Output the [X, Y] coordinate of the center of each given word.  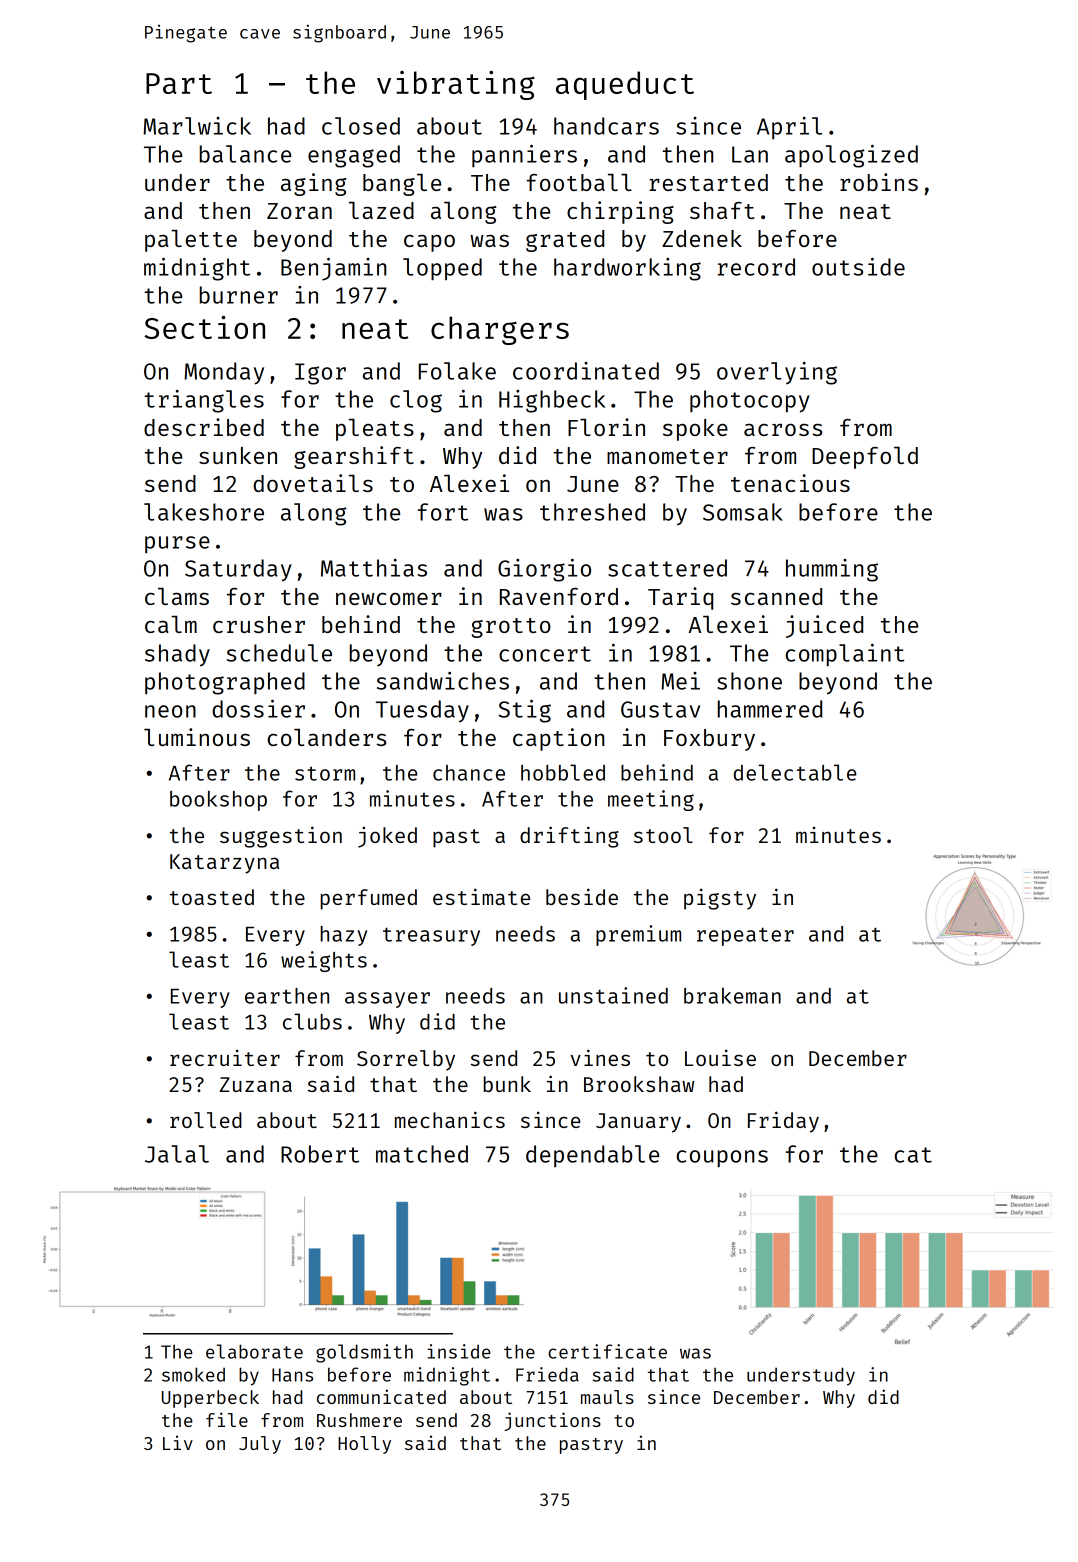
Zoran [299, 211]
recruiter [225, 1057]
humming [832, 570]
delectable [795, 772]
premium [638, 935]
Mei [680, 681]
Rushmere [359, 1420]
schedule [279, 653]
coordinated [586, 371]
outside [858, 267]
